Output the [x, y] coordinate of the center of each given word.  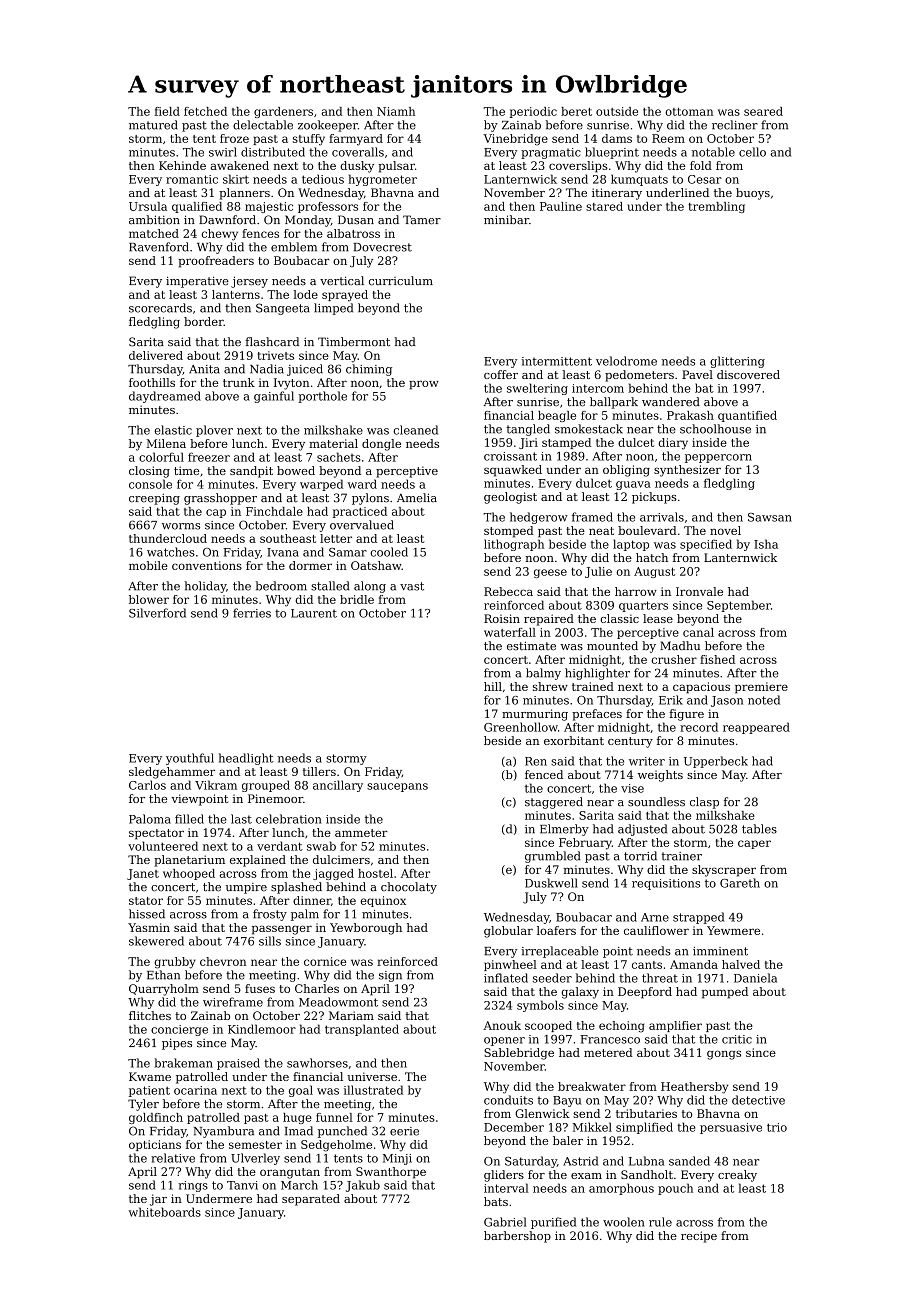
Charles [317, 988]
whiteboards [165, 1212]
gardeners [283, 112]
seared [763, 111]
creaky [737, 1176]
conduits [508, 1100]
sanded [689, 1161]
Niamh [396, 111]
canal [698, 632]
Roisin [502, 618]
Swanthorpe [391, 1173]
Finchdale [274, 511]
